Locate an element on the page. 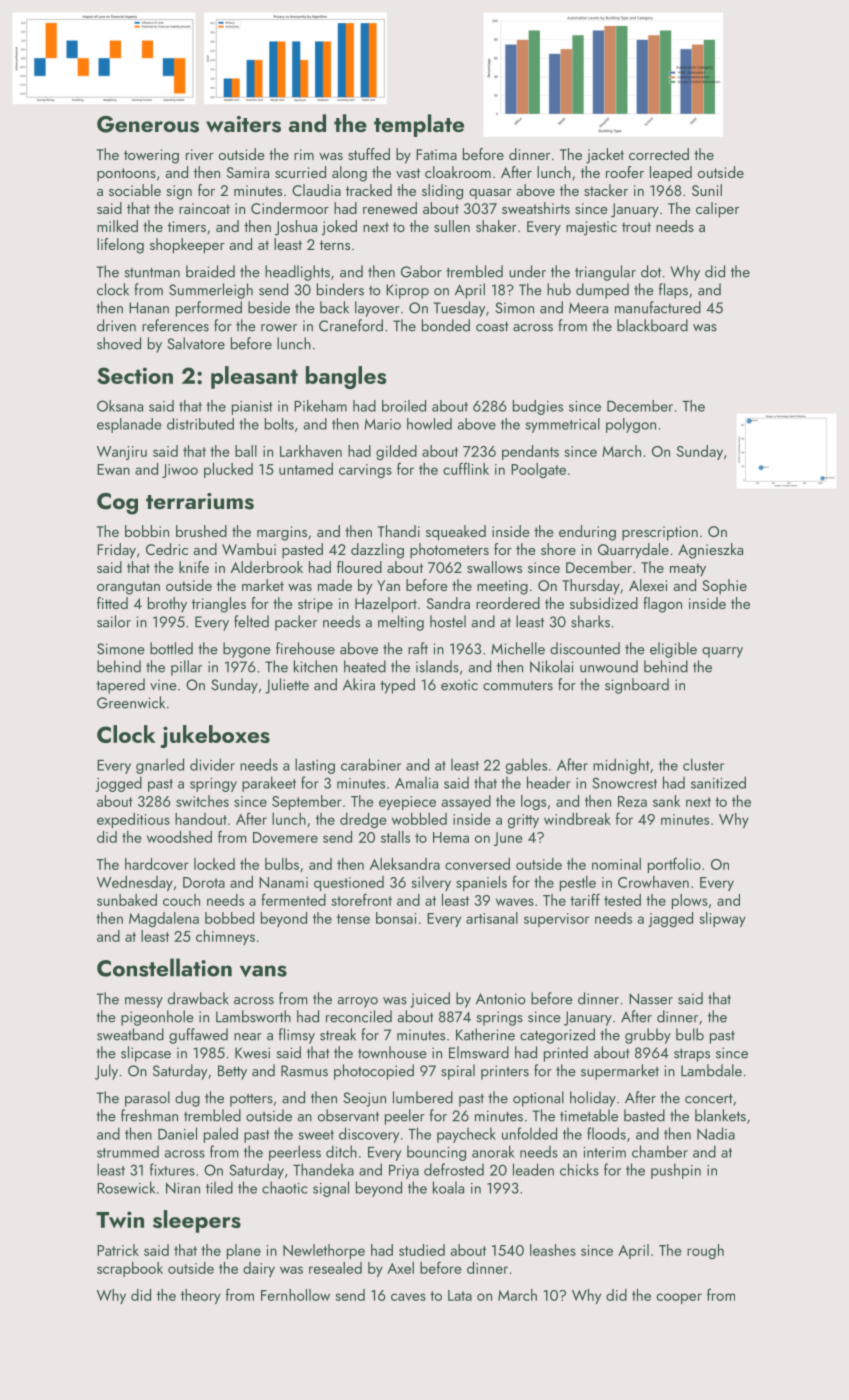  Generous is located at coordinates (148, 124).
